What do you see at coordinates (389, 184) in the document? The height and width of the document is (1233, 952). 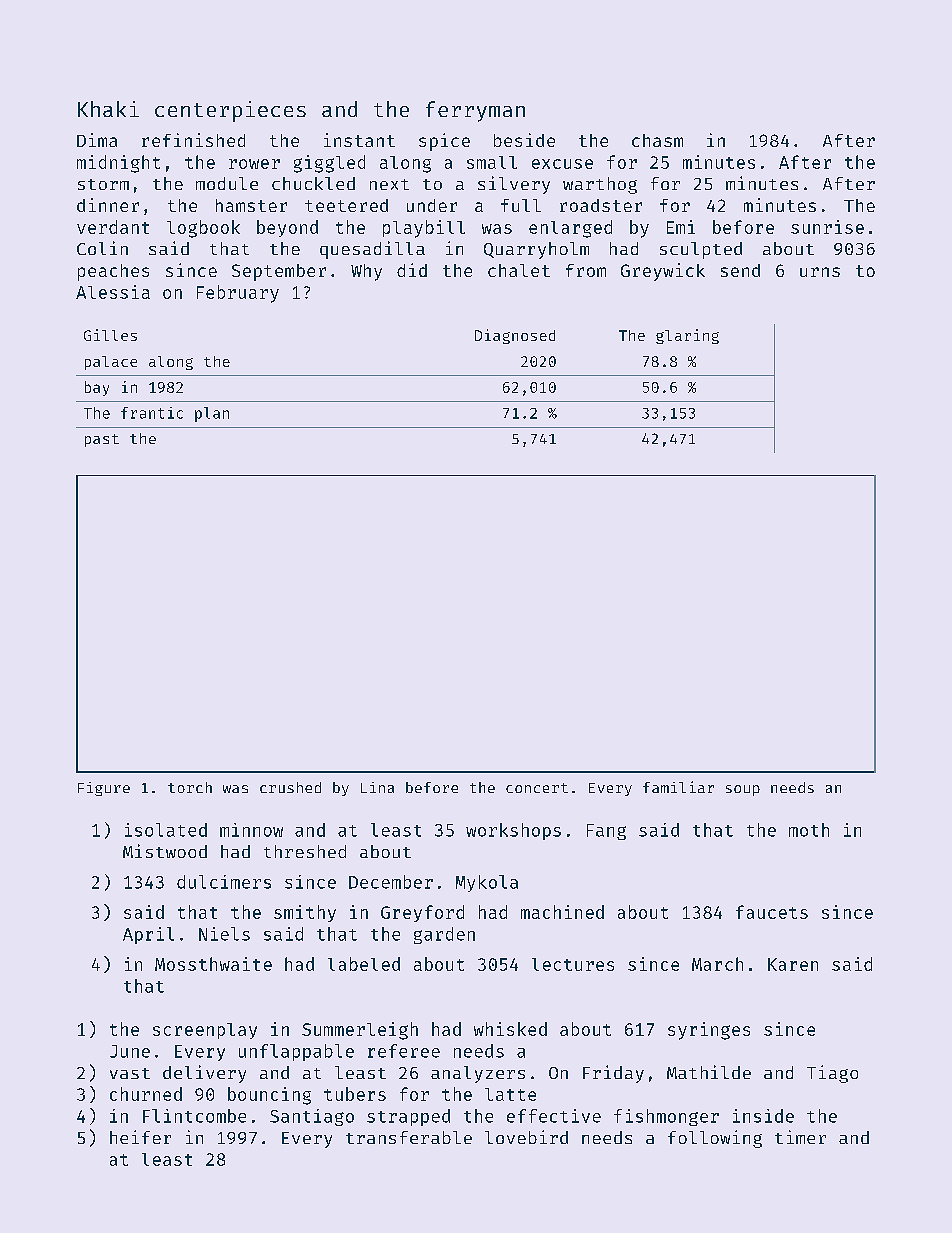 I see `next` at bounding box center [389, 184].
